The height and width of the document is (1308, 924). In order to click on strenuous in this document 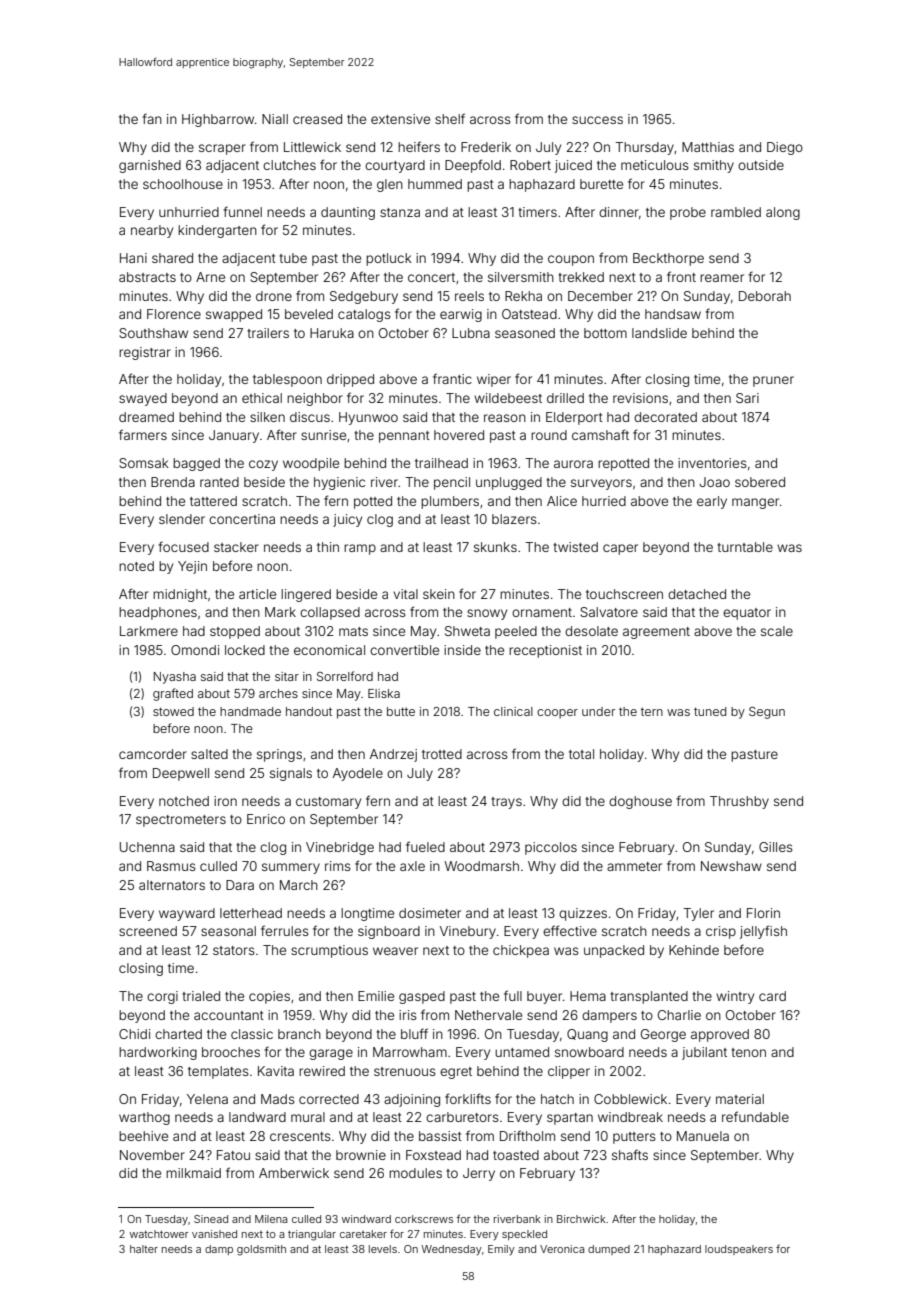, I will do `click(405, 1071)`.
